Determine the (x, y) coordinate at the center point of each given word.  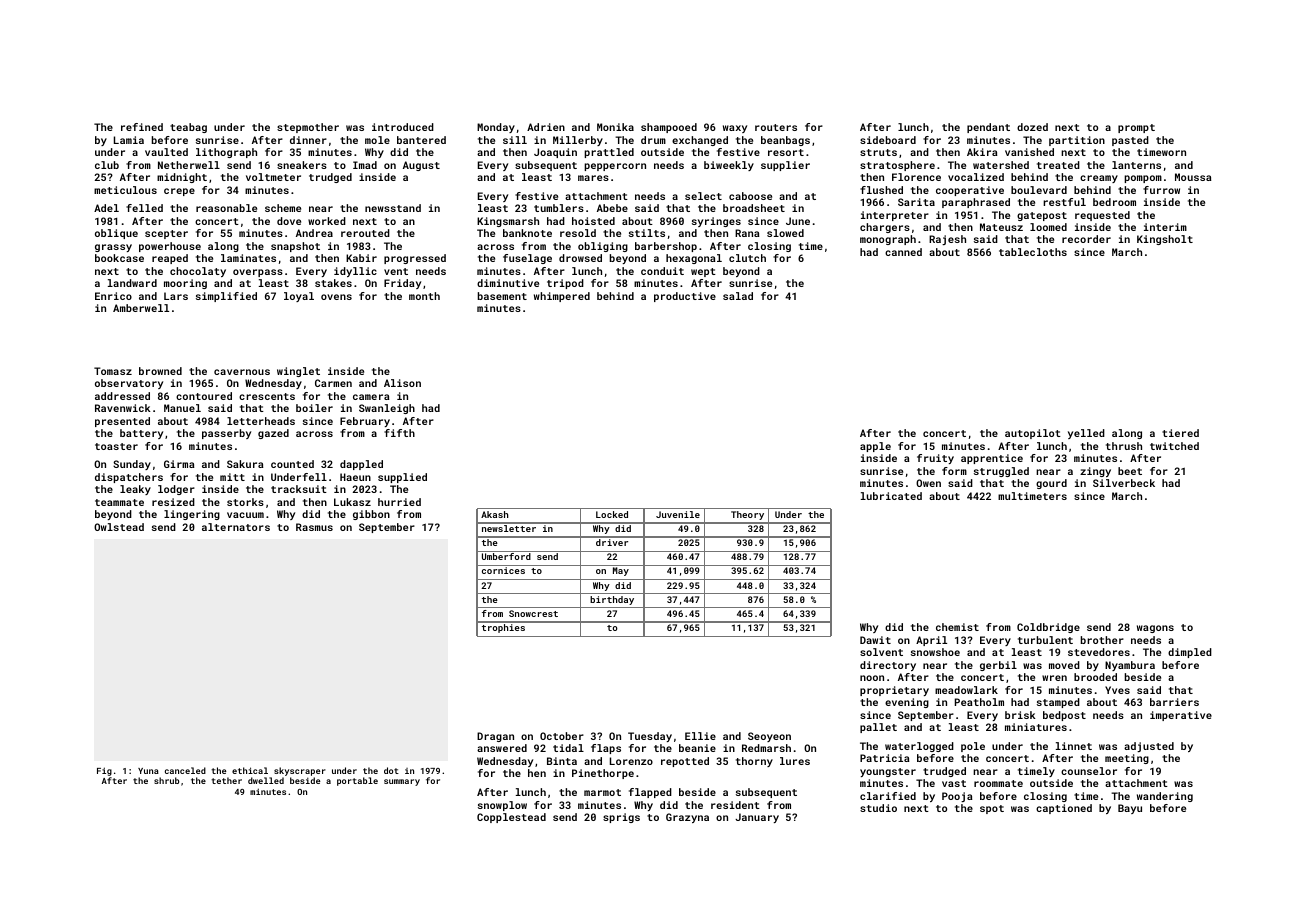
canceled (185, 770)
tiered (1180, 433)
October (562, 736)
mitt (232, 477)
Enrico (113, 296)
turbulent (1045, 640)
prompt (1136, 128)
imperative (1181, 716)
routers (776, 127)
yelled (1086, 434)
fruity (935, 459)
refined (142, 127)
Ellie (700, 736)
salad (738, 296)
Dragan (495, 737)
